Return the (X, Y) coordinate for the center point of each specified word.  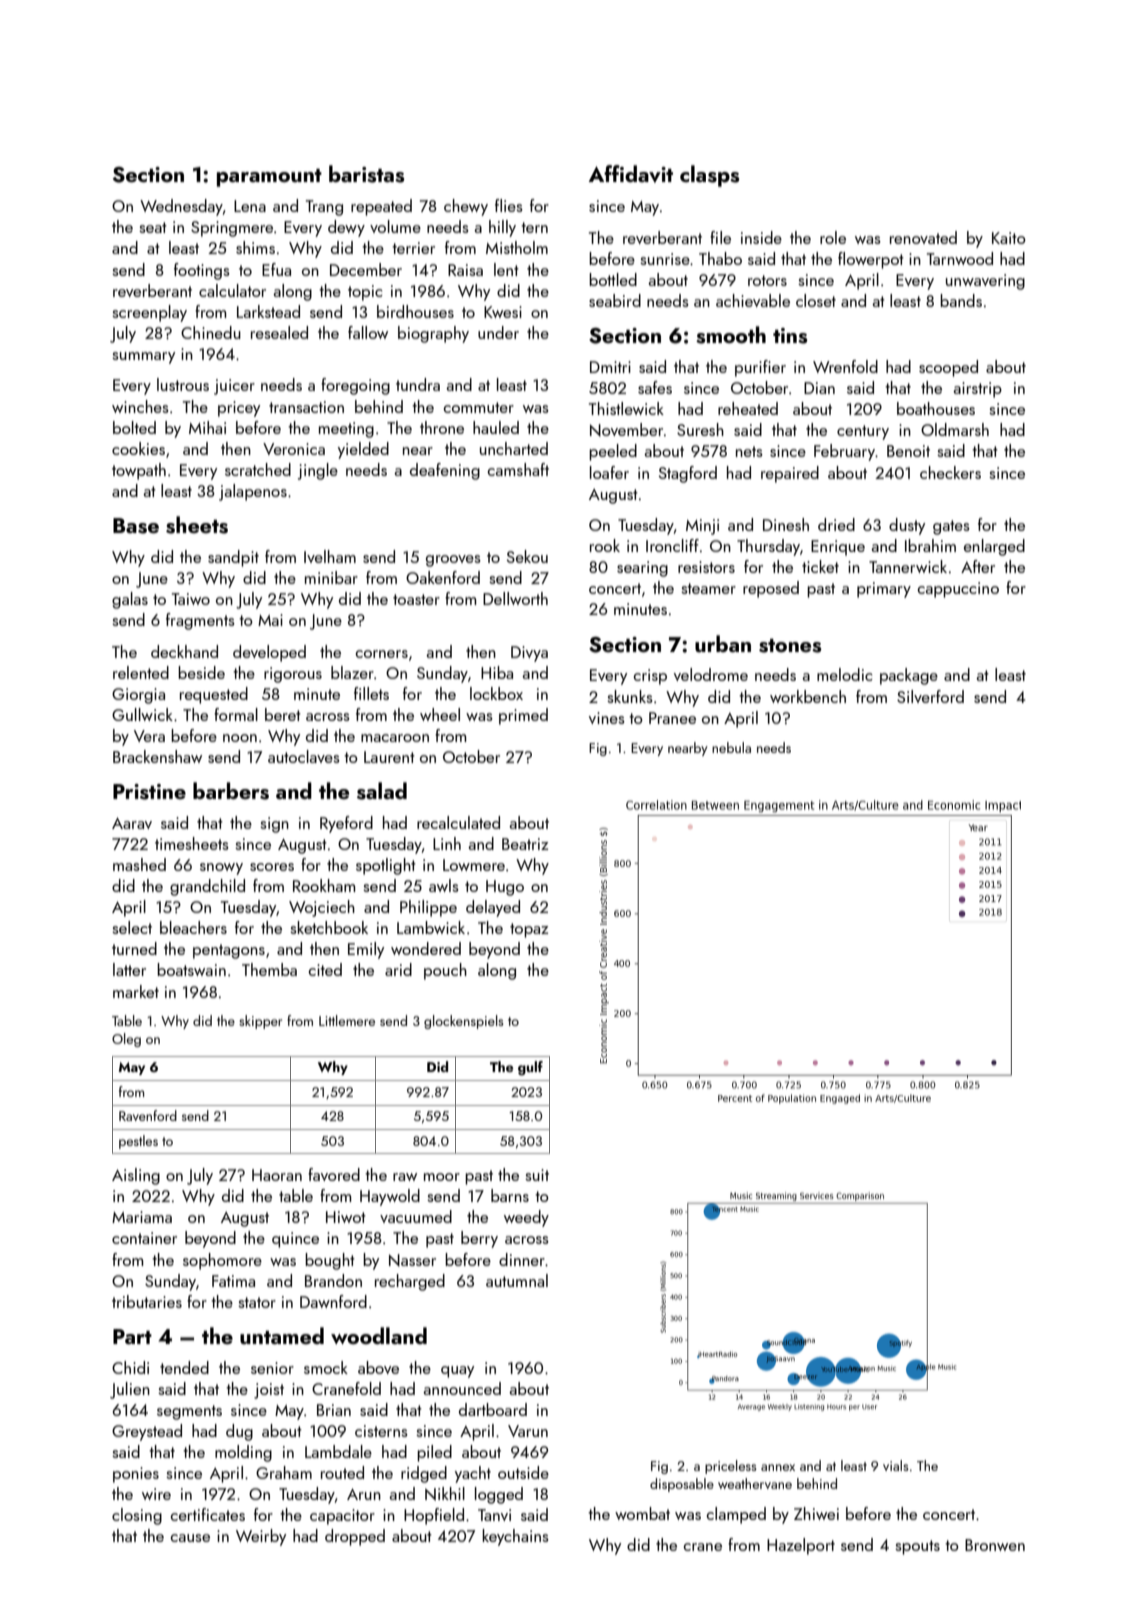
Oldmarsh (955, 429)
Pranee (672, 718)
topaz (529, 930)
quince (295, 1240)
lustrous (183, 384)
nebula (731, 747)
